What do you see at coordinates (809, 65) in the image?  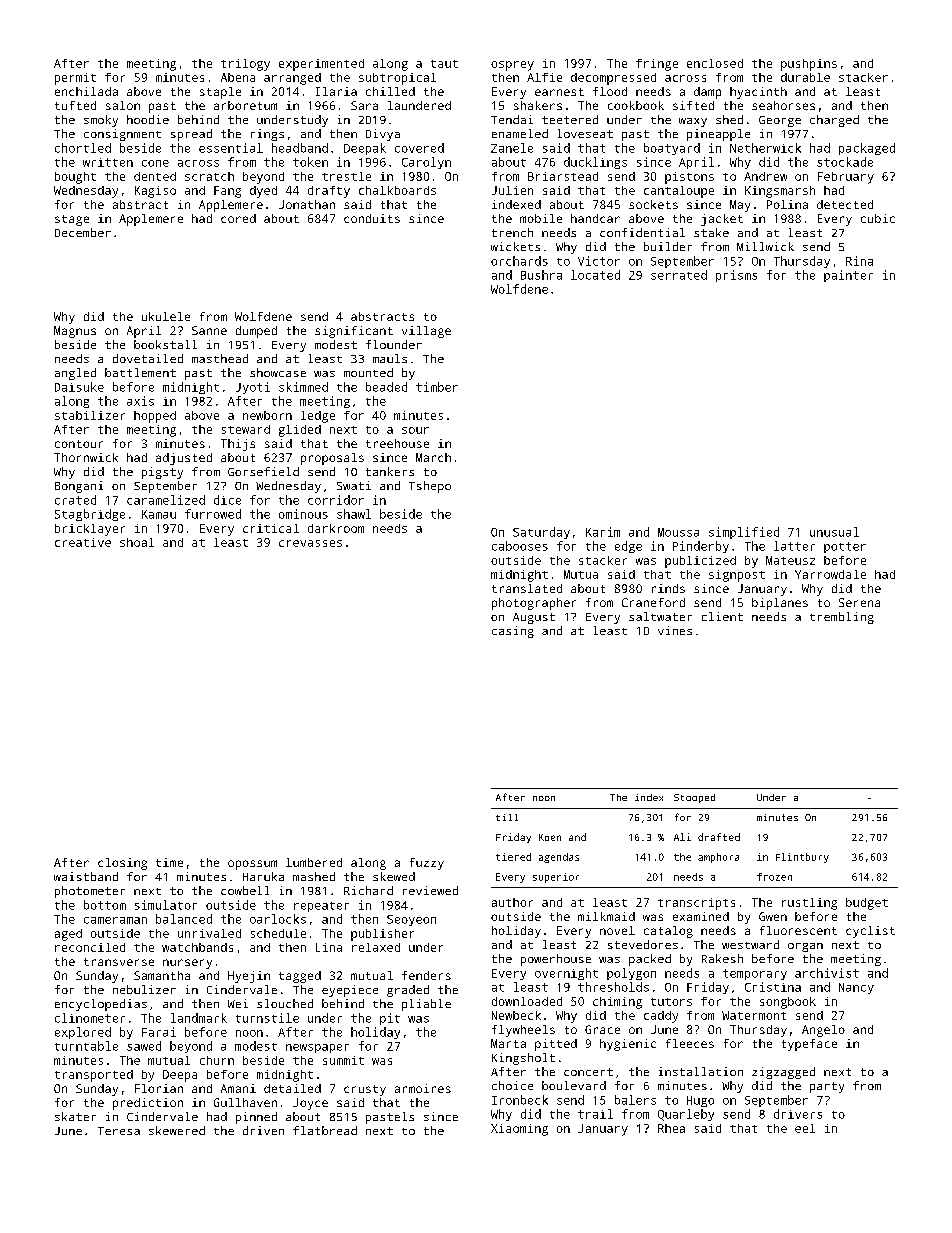 I see `pushpins` at bounding box center [809, 65].
